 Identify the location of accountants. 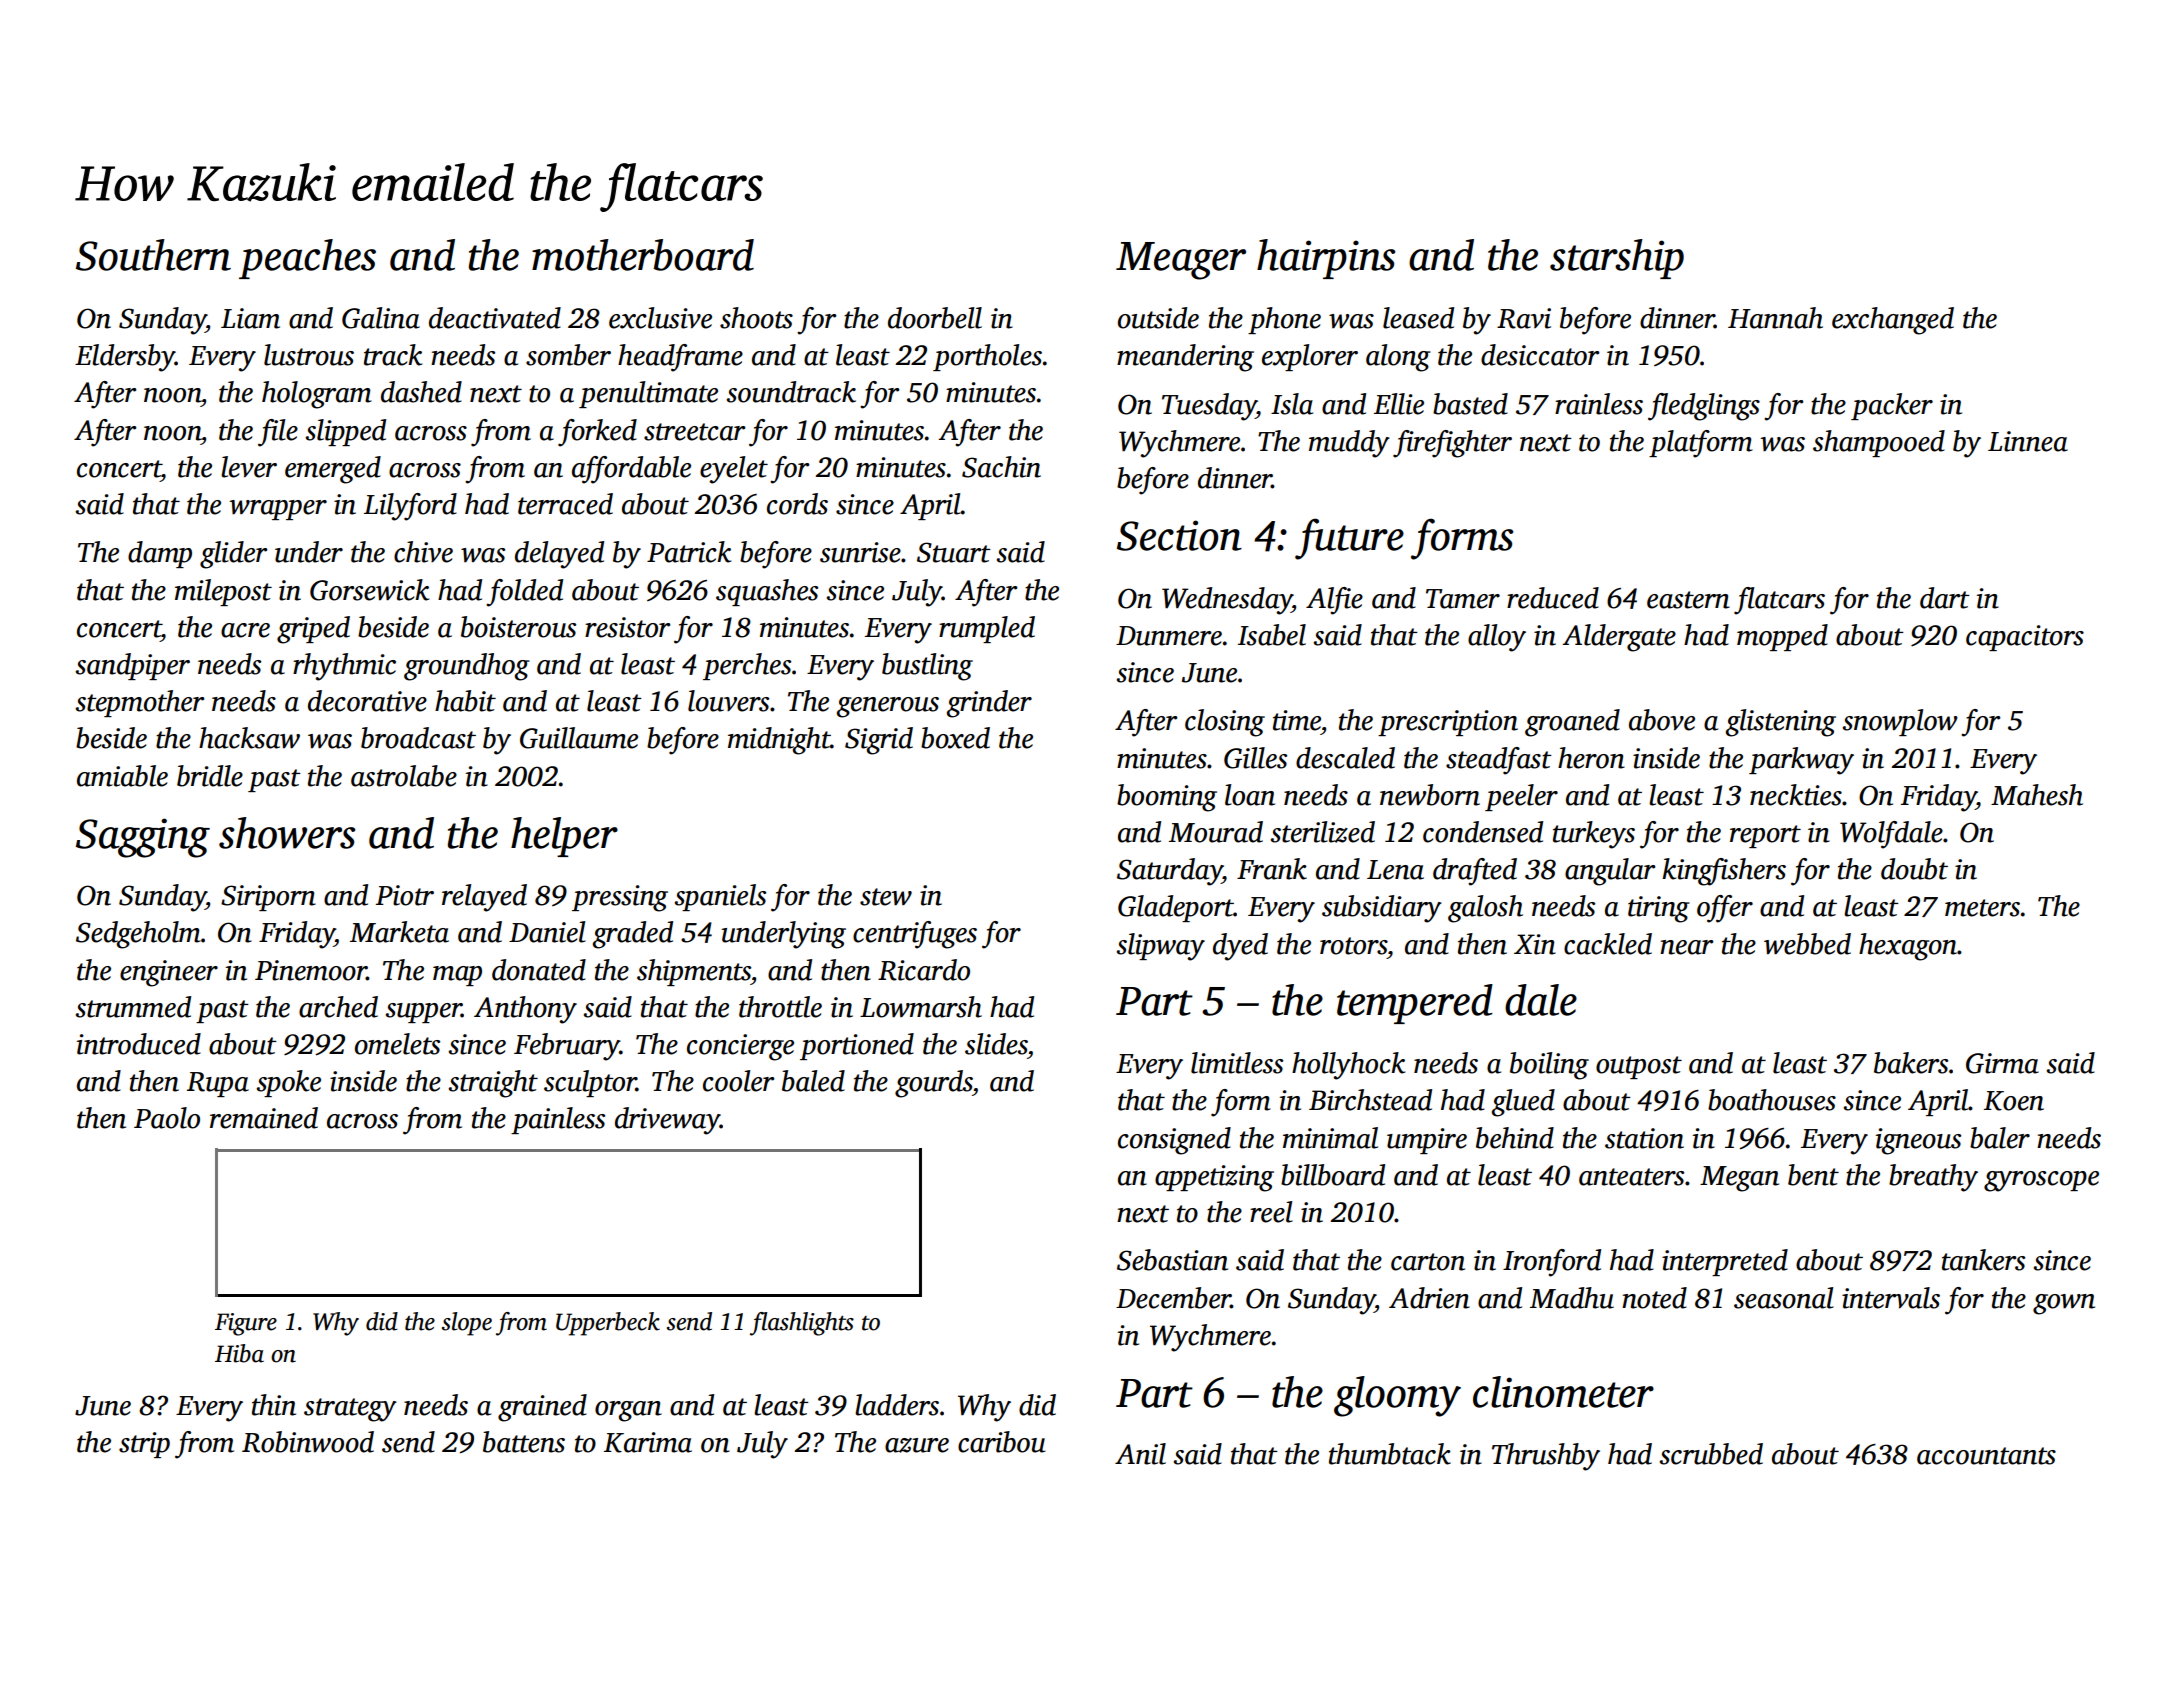
(1986, 1456).
